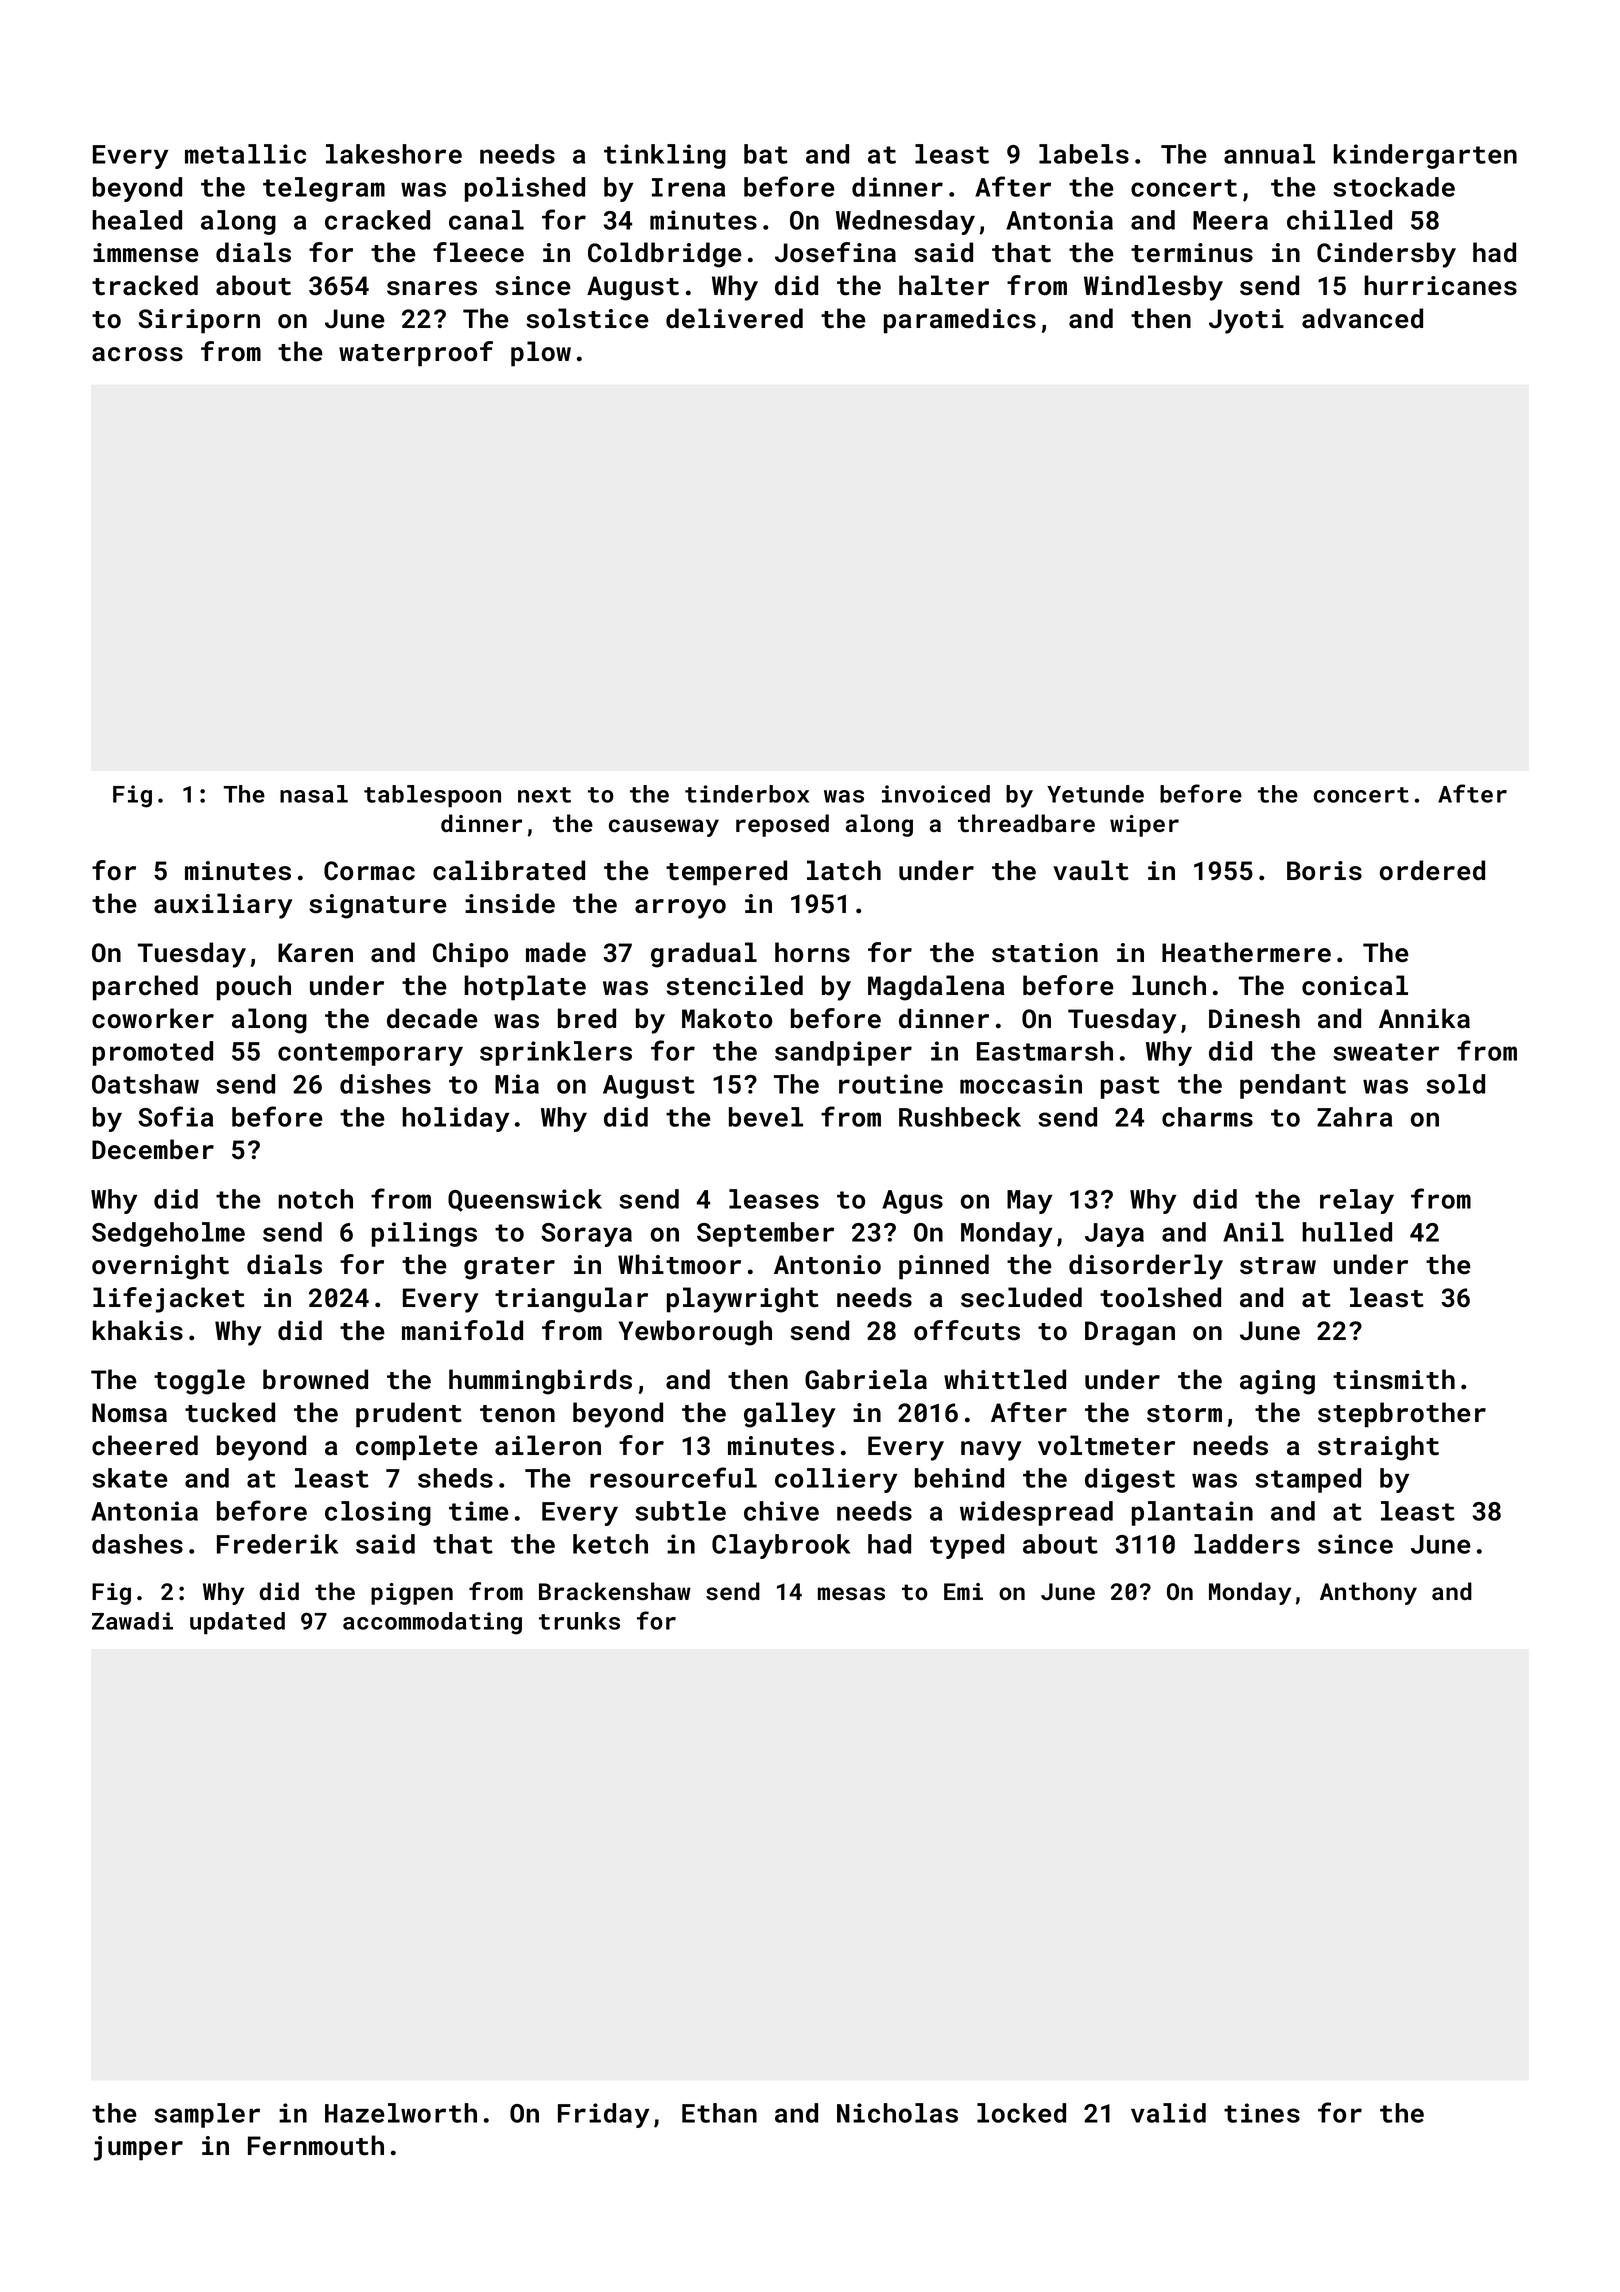 Image resolution: width=1620 pixels, height=2292 pixels. Describe the element at coordinates (1386, 1052) in the image. I see `sweater` at that location.
